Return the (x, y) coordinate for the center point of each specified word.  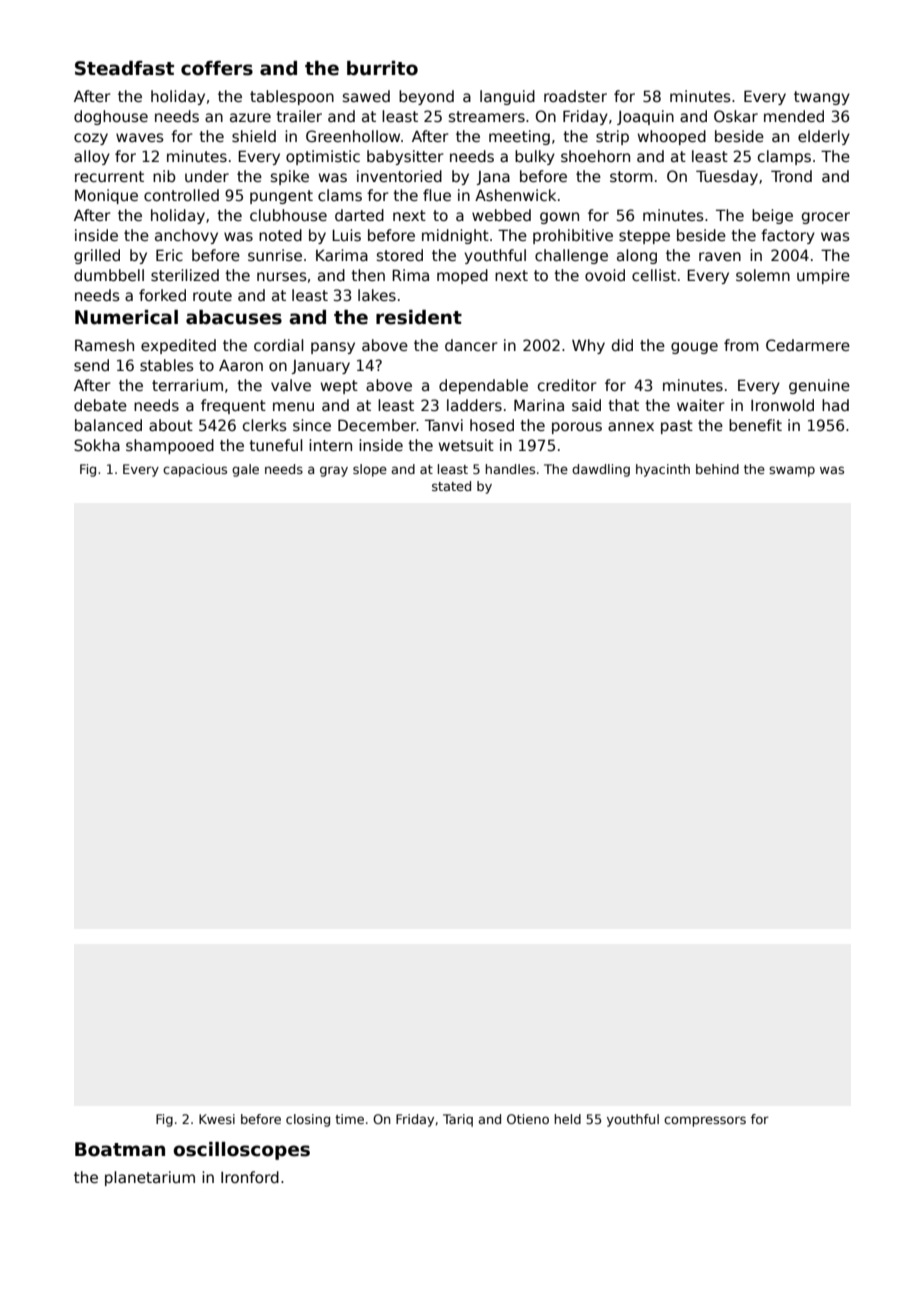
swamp (792, 471)
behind (717, 469)
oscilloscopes (241, 1151)
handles (510, 469)
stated (451, 486)
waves (140, 137)
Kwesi (217, 1119)
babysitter (405, 157)
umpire (823, 276)
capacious (195, 470)
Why (588, 346)
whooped (672, 137)
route (212, 295)
